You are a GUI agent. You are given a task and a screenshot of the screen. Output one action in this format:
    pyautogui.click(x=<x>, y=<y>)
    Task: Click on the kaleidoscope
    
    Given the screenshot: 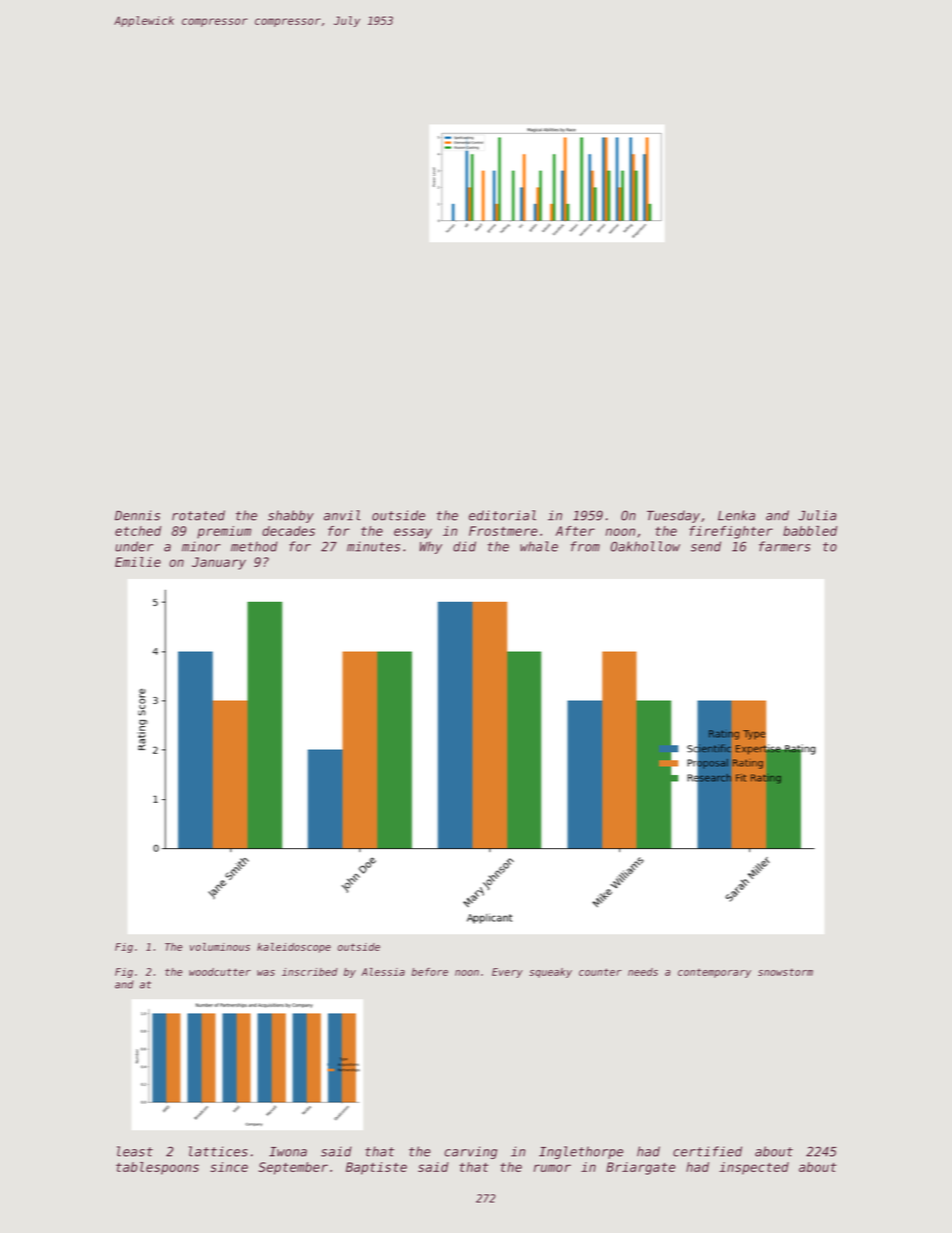 What is the action you would take?
    pyautogui.click(x=294, y=948)
